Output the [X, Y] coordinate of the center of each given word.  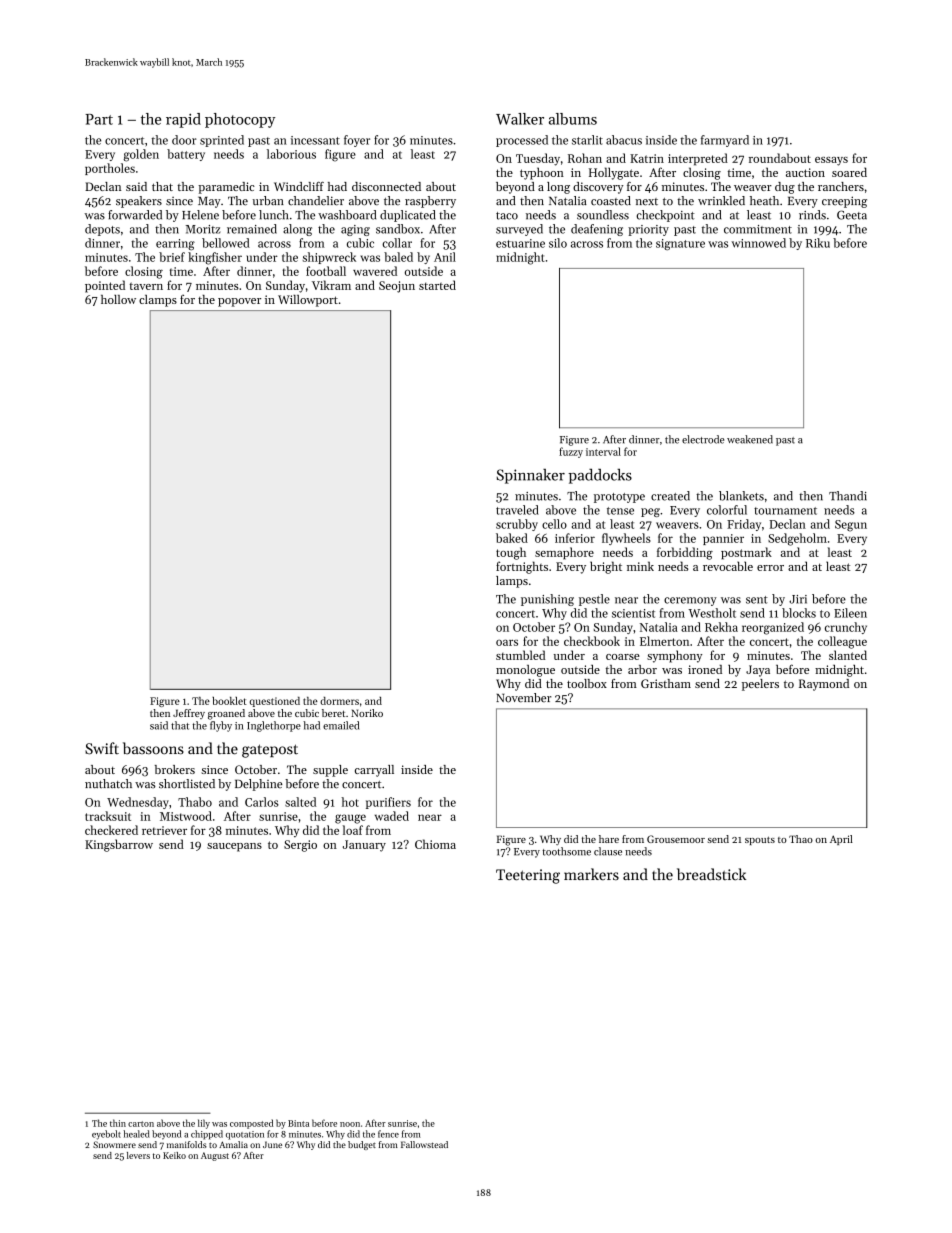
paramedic [226, 188]
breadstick [711, 874]
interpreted [698, 159]
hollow [118, 299]
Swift [102, 748]
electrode [703, 439]
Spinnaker [530, 476]
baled [398, 257]
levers [138, 1155]
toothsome [567, 851]
